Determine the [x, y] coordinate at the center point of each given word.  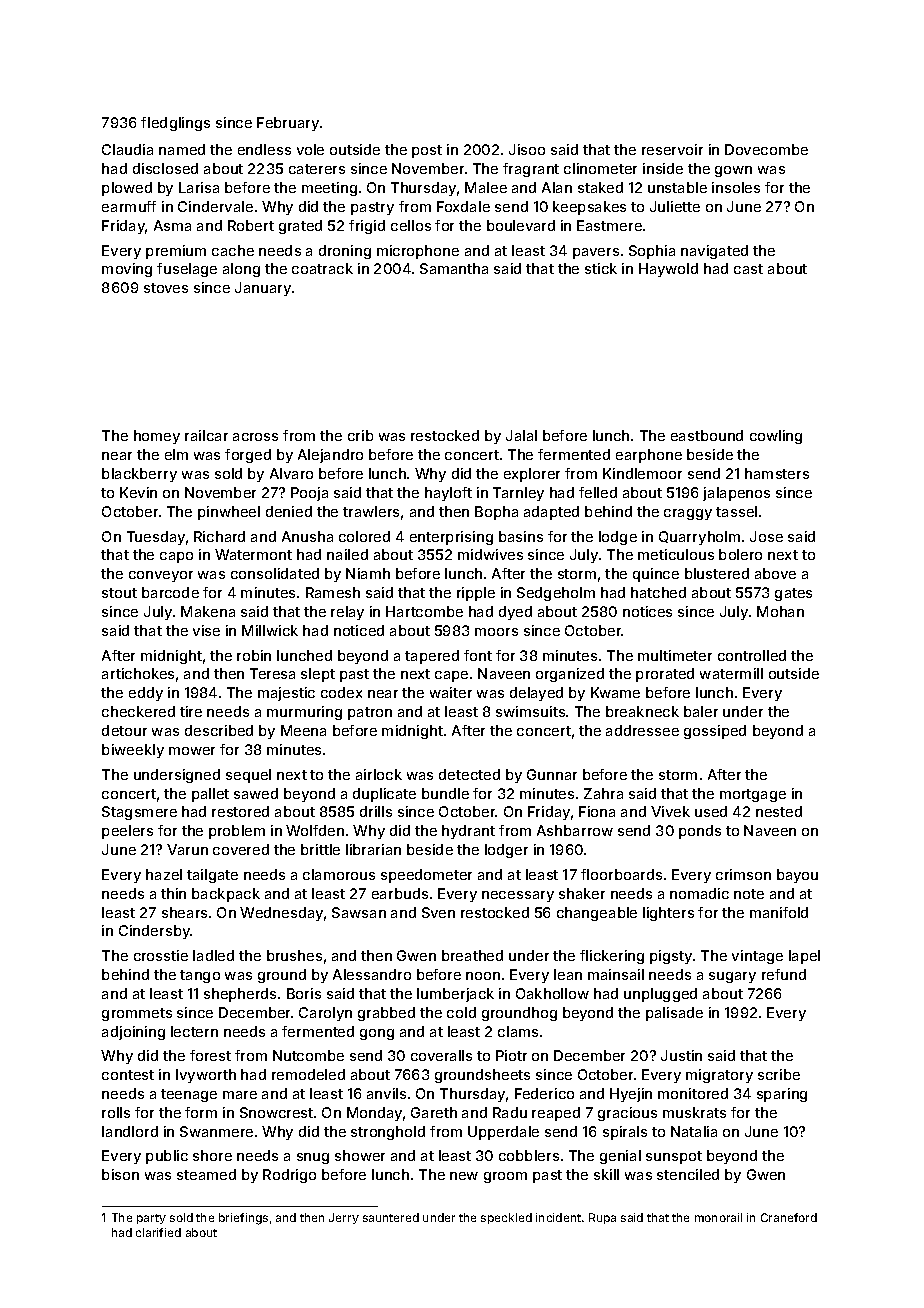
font [478, 655]
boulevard [521, 225]
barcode [170, 592]
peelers [127, 832]
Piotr [511, 1055]
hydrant [468, 832]
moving [127, 270]
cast [748, 269]
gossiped [715, 732]
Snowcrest [276, 1112]
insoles [736, 187]
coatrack [322, 268]
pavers [596, 253]
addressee [642, 730]
